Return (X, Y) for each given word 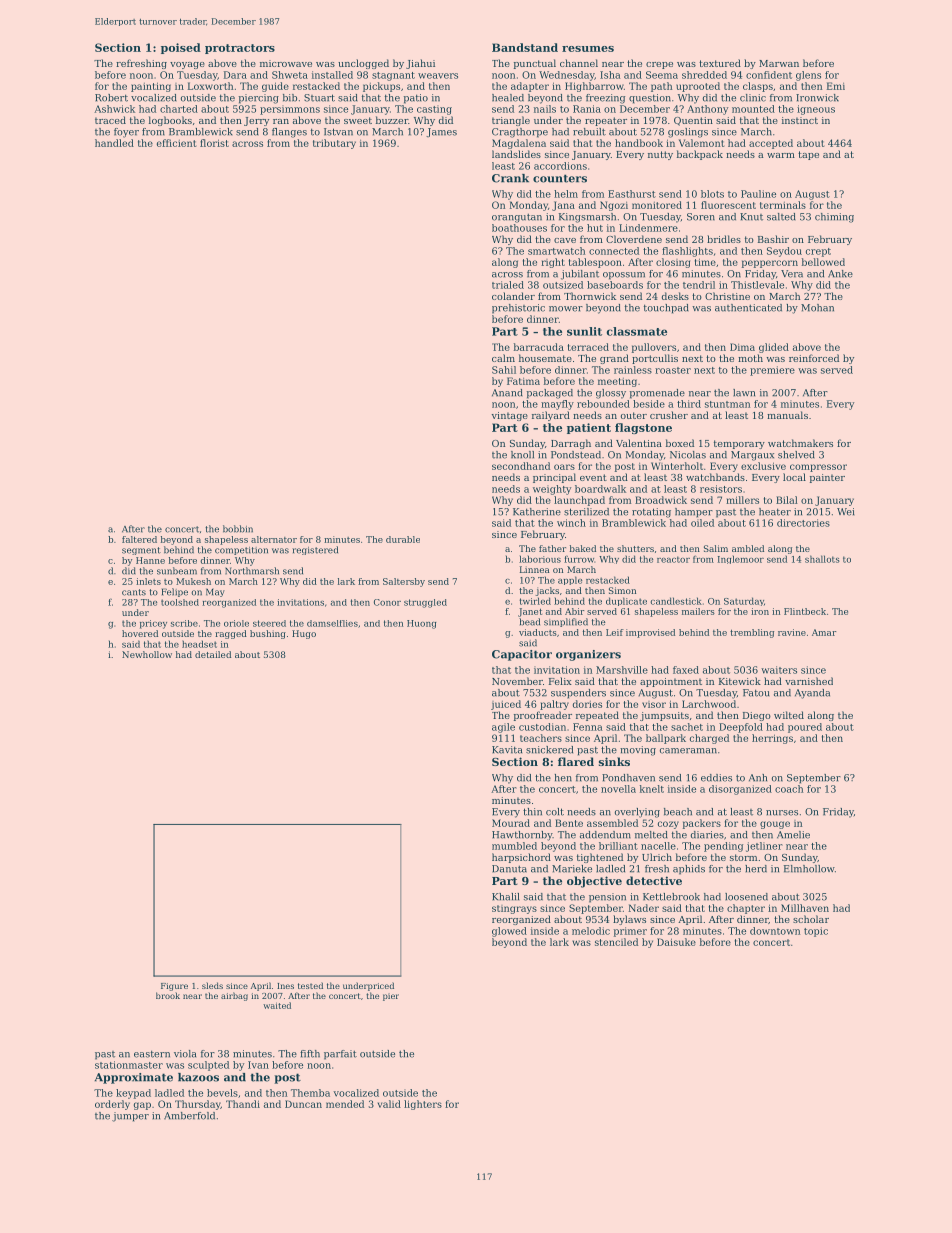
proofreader (543, 716)
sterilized (586, 512)
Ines (285, 986)
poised (181, 48)
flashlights (687, 252)
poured (805, 728)
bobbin (238, 529)
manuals (787, 415)
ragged (231, 634)
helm (566, 194)
